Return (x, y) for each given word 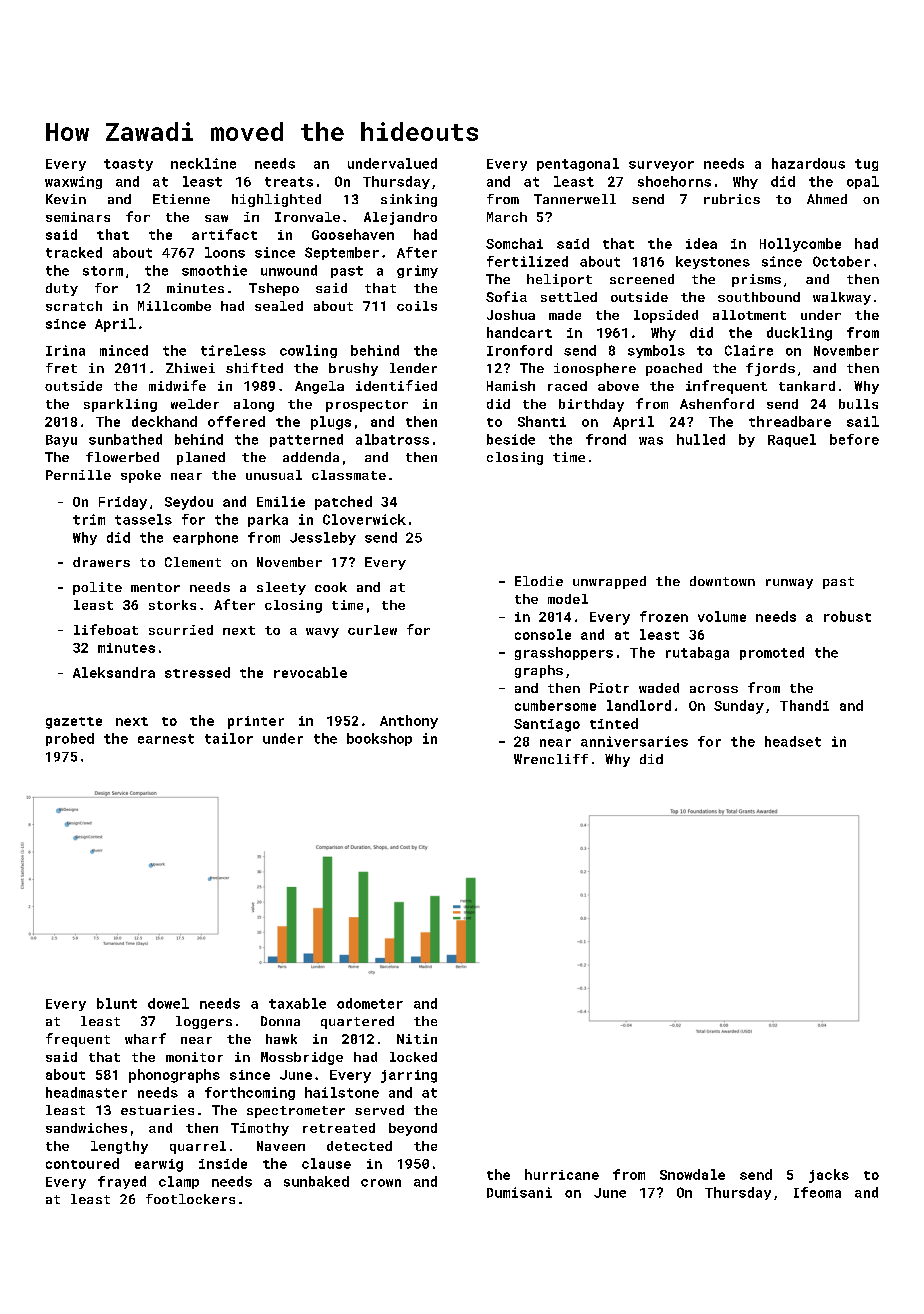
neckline (203, 163)
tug (866, 165)
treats (289, 182)
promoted (772, 653)
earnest (166, 739)
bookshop (379, 739)
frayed (122, 1182)
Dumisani (519, 1192)
